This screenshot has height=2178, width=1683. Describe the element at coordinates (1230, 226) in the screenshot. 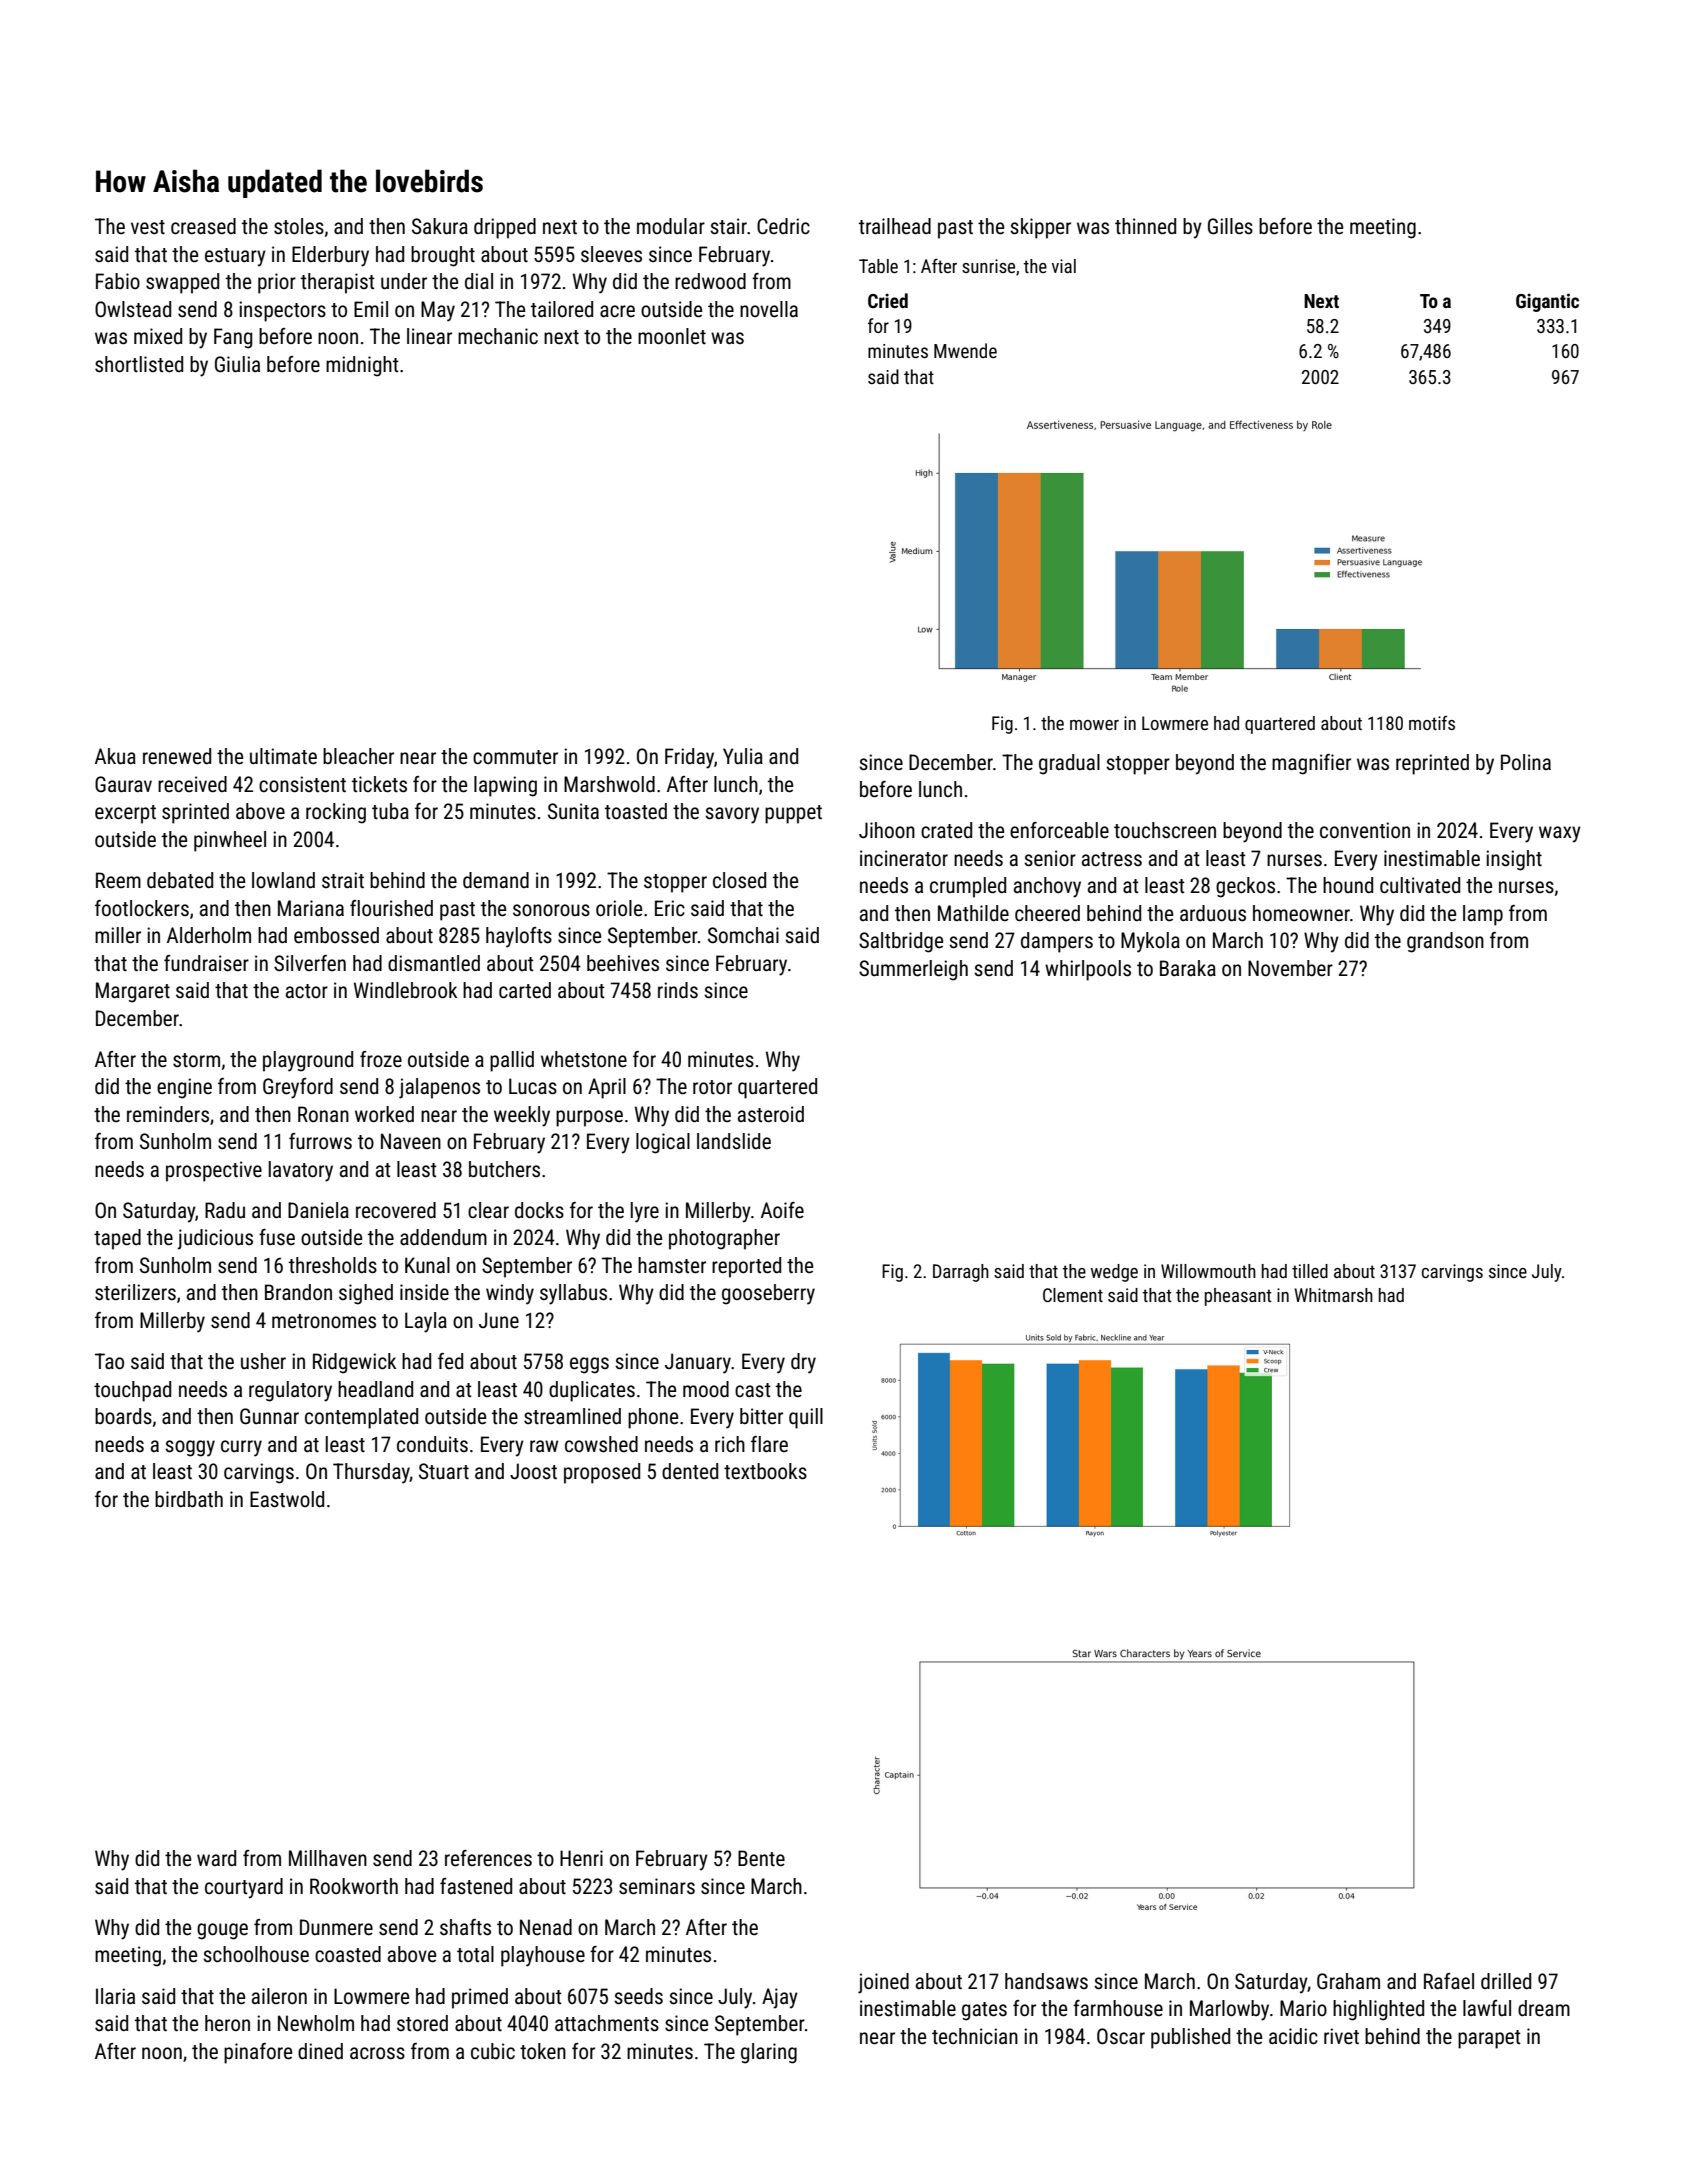

I see `Gilles` at that location.
